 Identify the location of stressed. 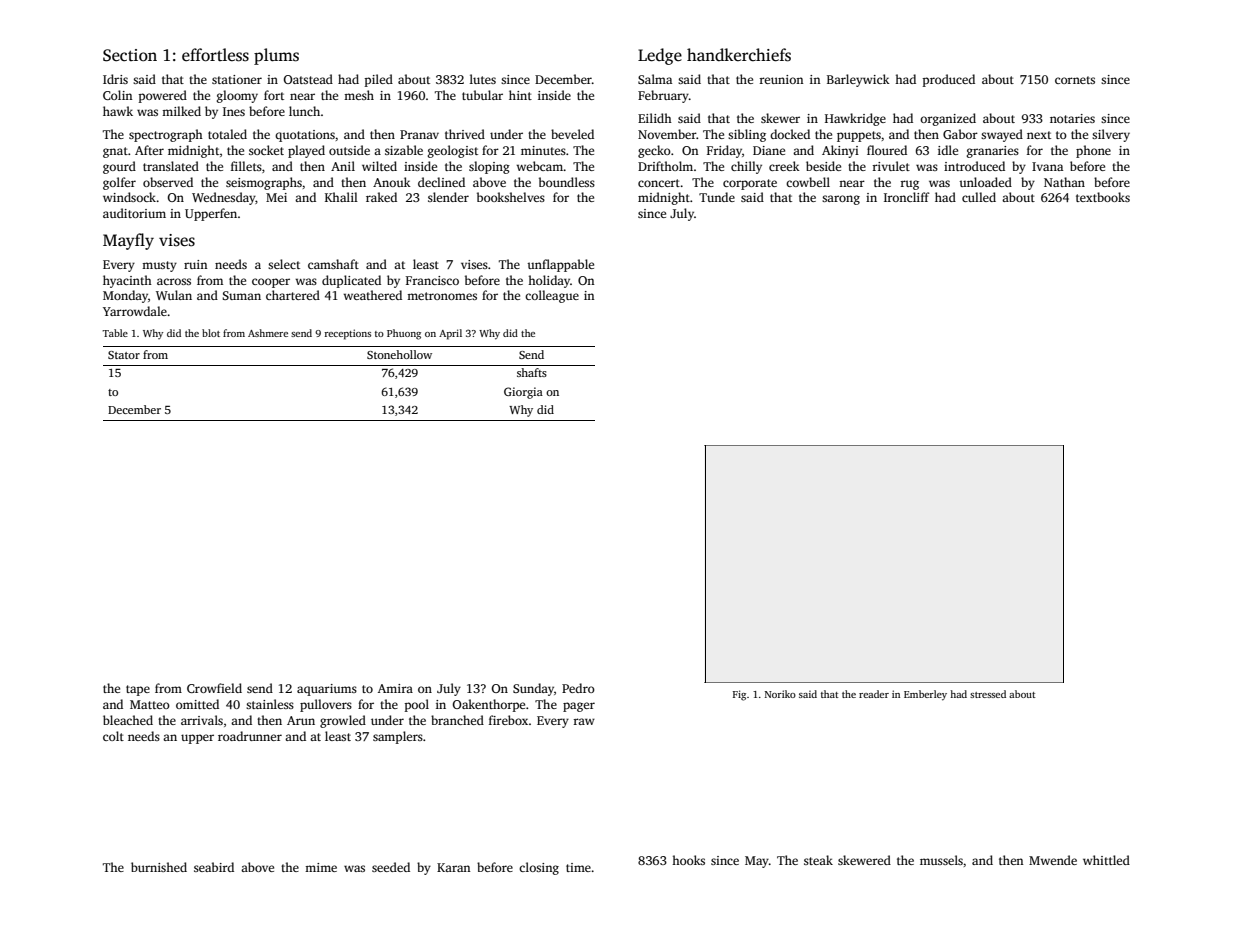
(988, 694).
